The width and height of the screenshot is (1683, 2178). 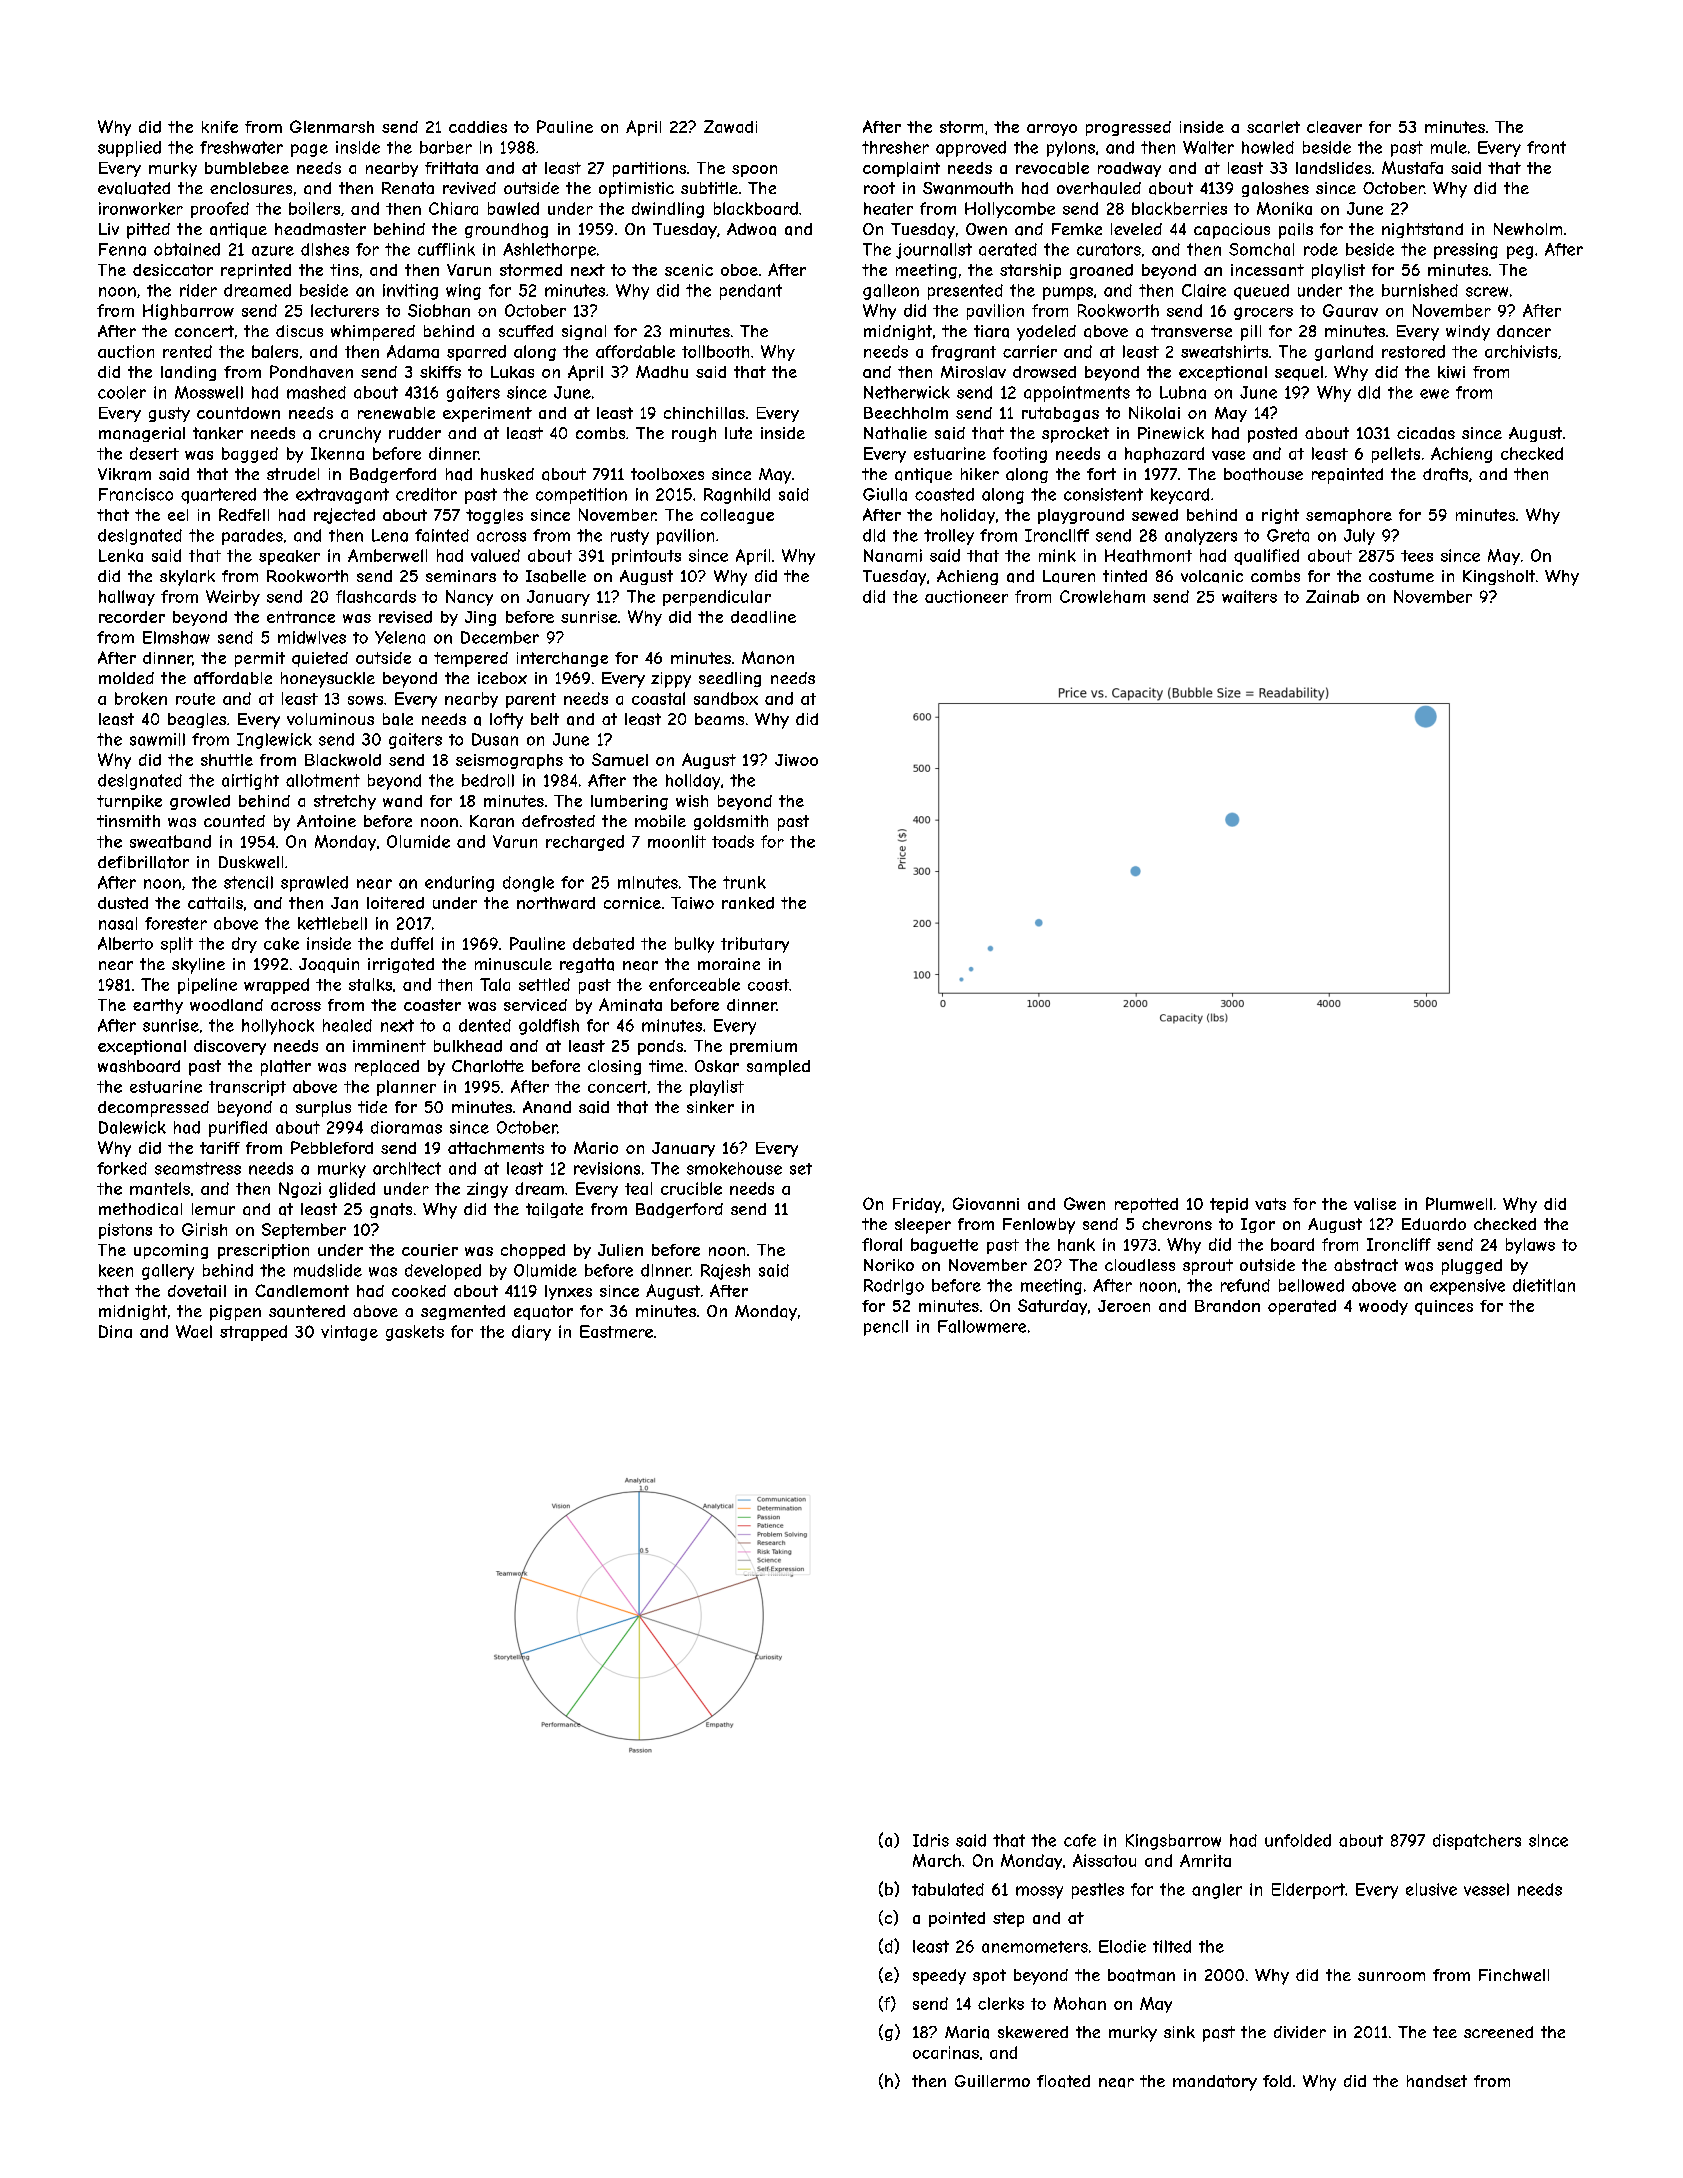 I want to click on screened, so click(x=1498, y=2032).
